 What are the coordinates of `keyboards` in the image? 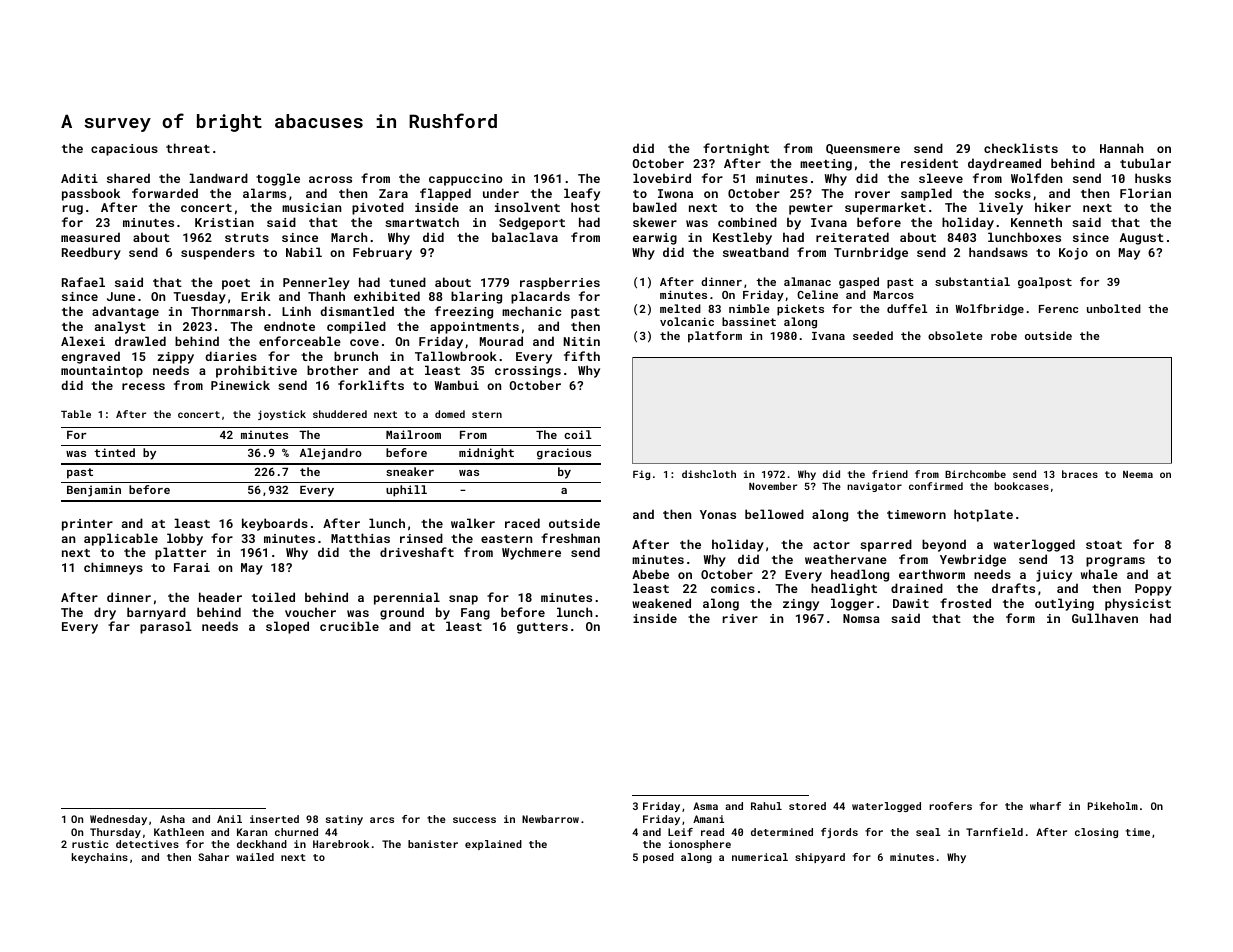 It's located at (275, 524).
